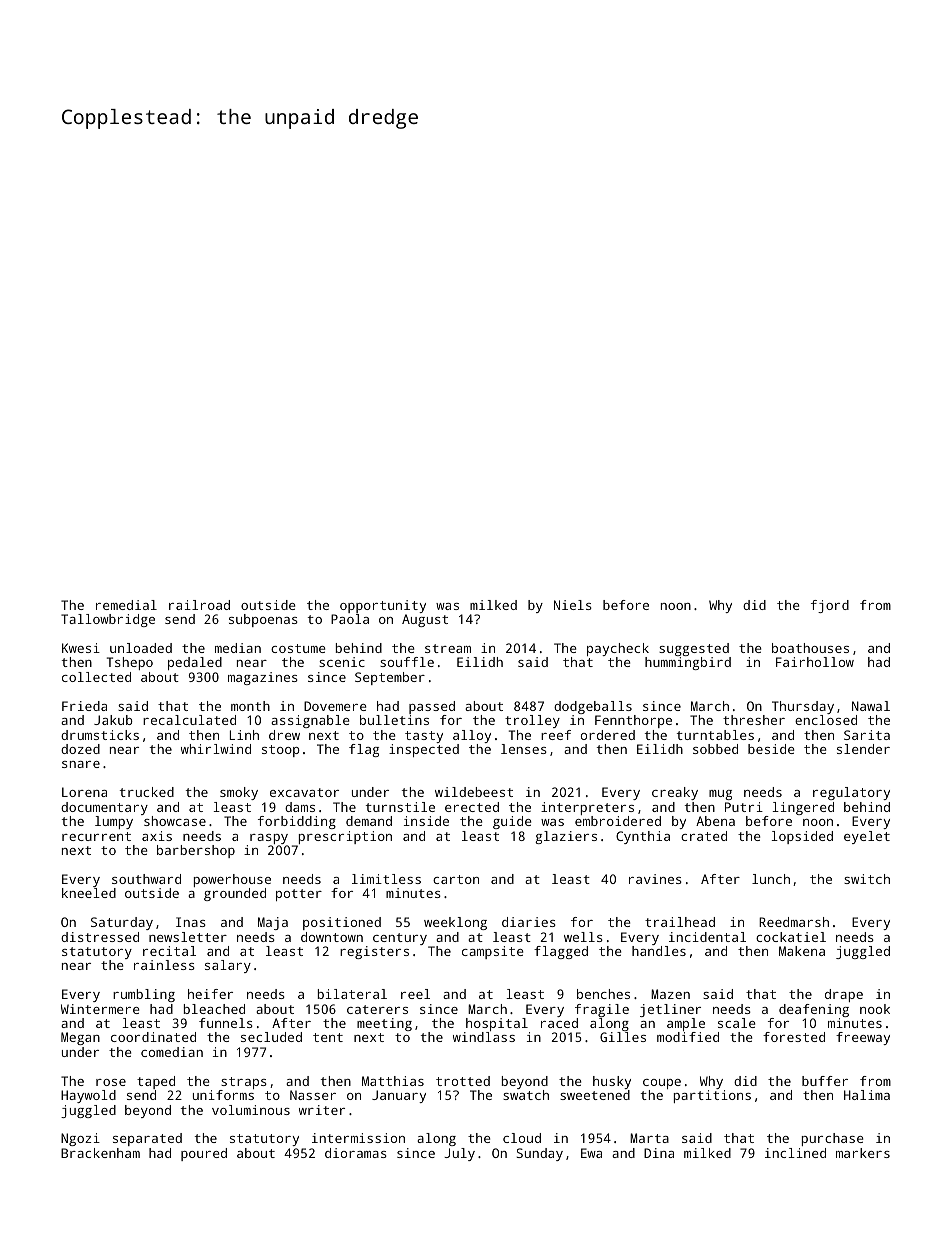  I want to click on lingered, so click(803, 808).
